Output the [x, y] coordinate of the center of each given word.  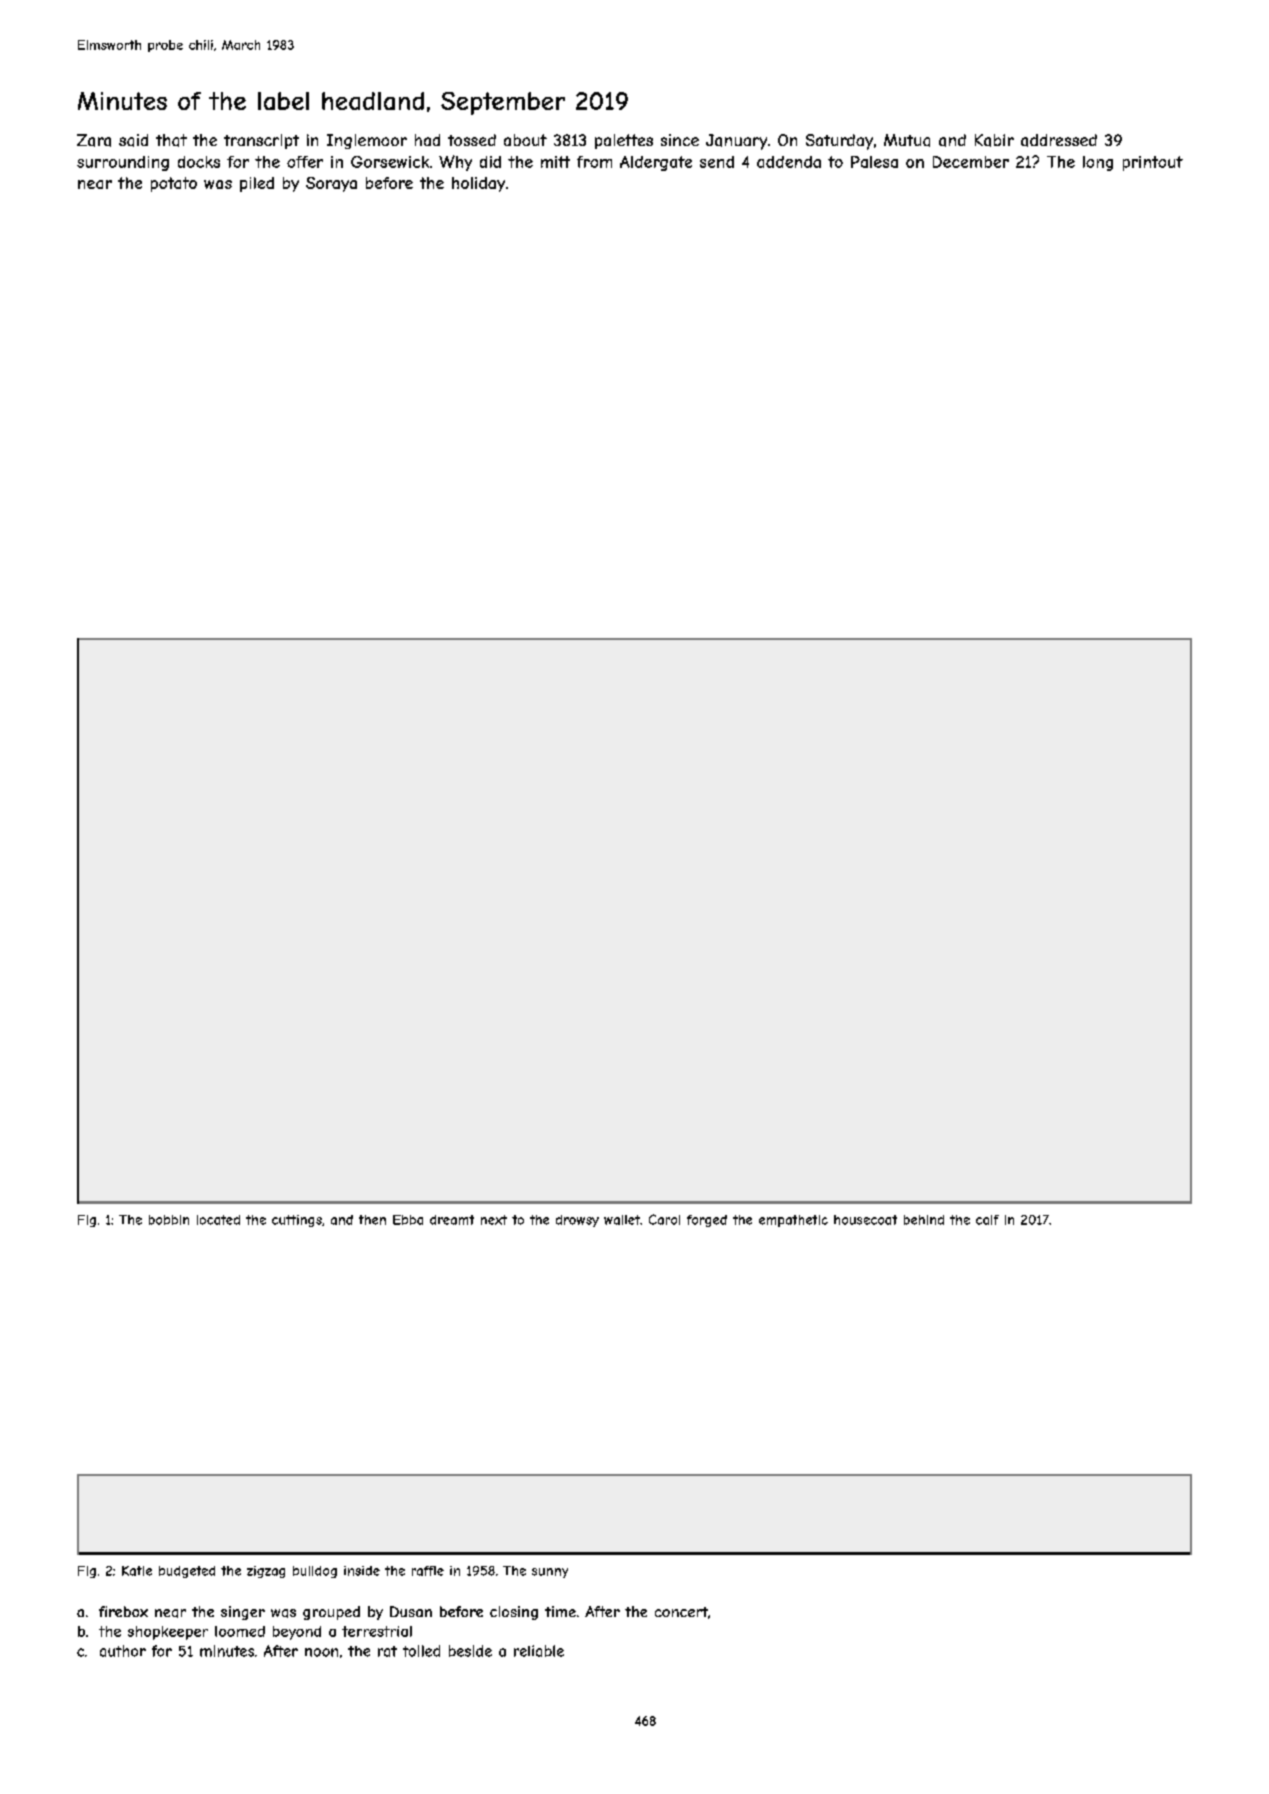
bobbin [169, 1220]
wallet [622, 1220]
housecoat [865, 1220]
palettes [624, 141]
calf [987, 1220]
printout [1153, 163]
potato [174, 184]
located [218, 1220]
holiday [478, 184]
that [171, 140]
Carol [664, 1219]
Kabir [994, 140]
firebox [123, 1611]
